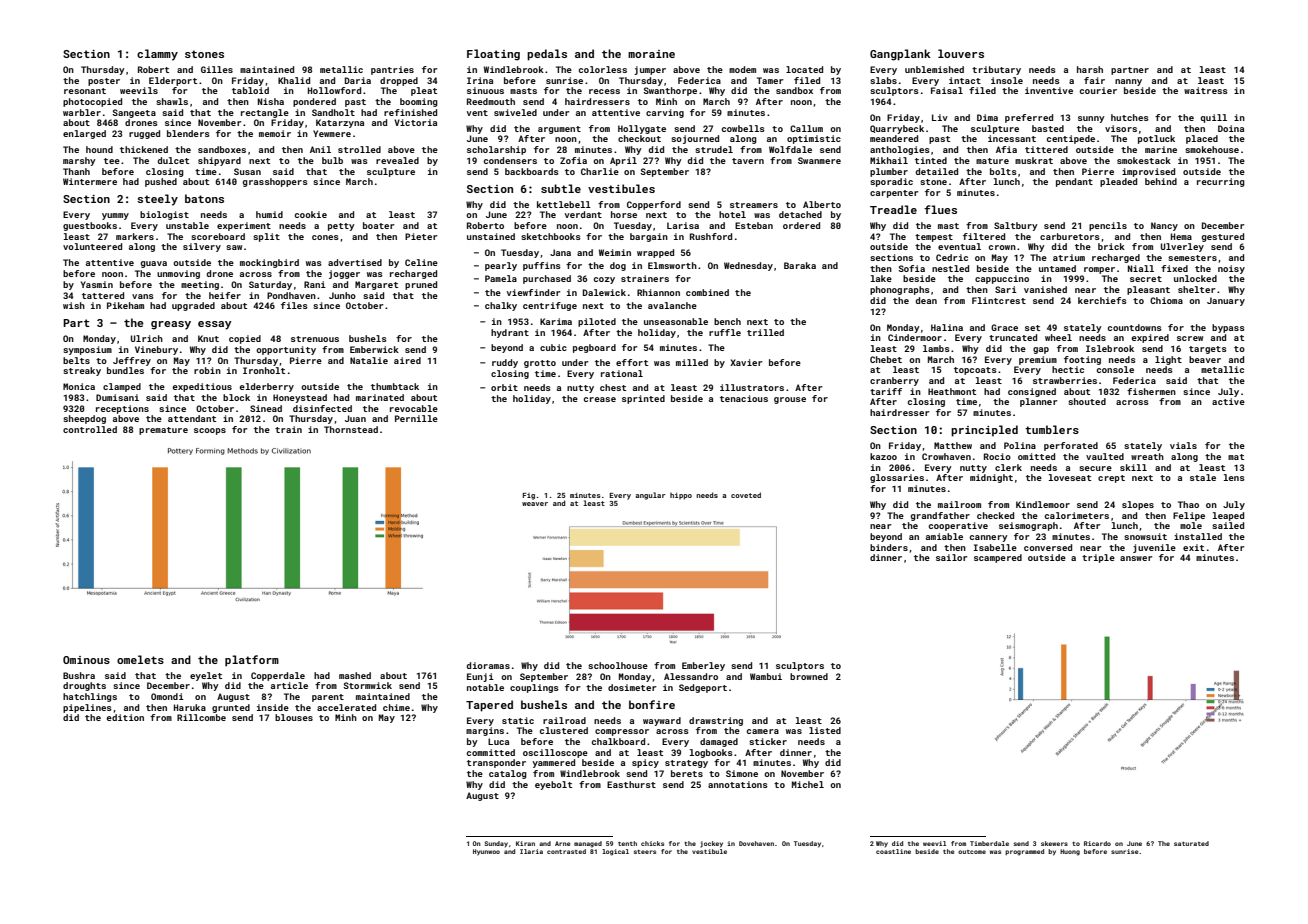  I want to click on modem, so click(742, 69).
